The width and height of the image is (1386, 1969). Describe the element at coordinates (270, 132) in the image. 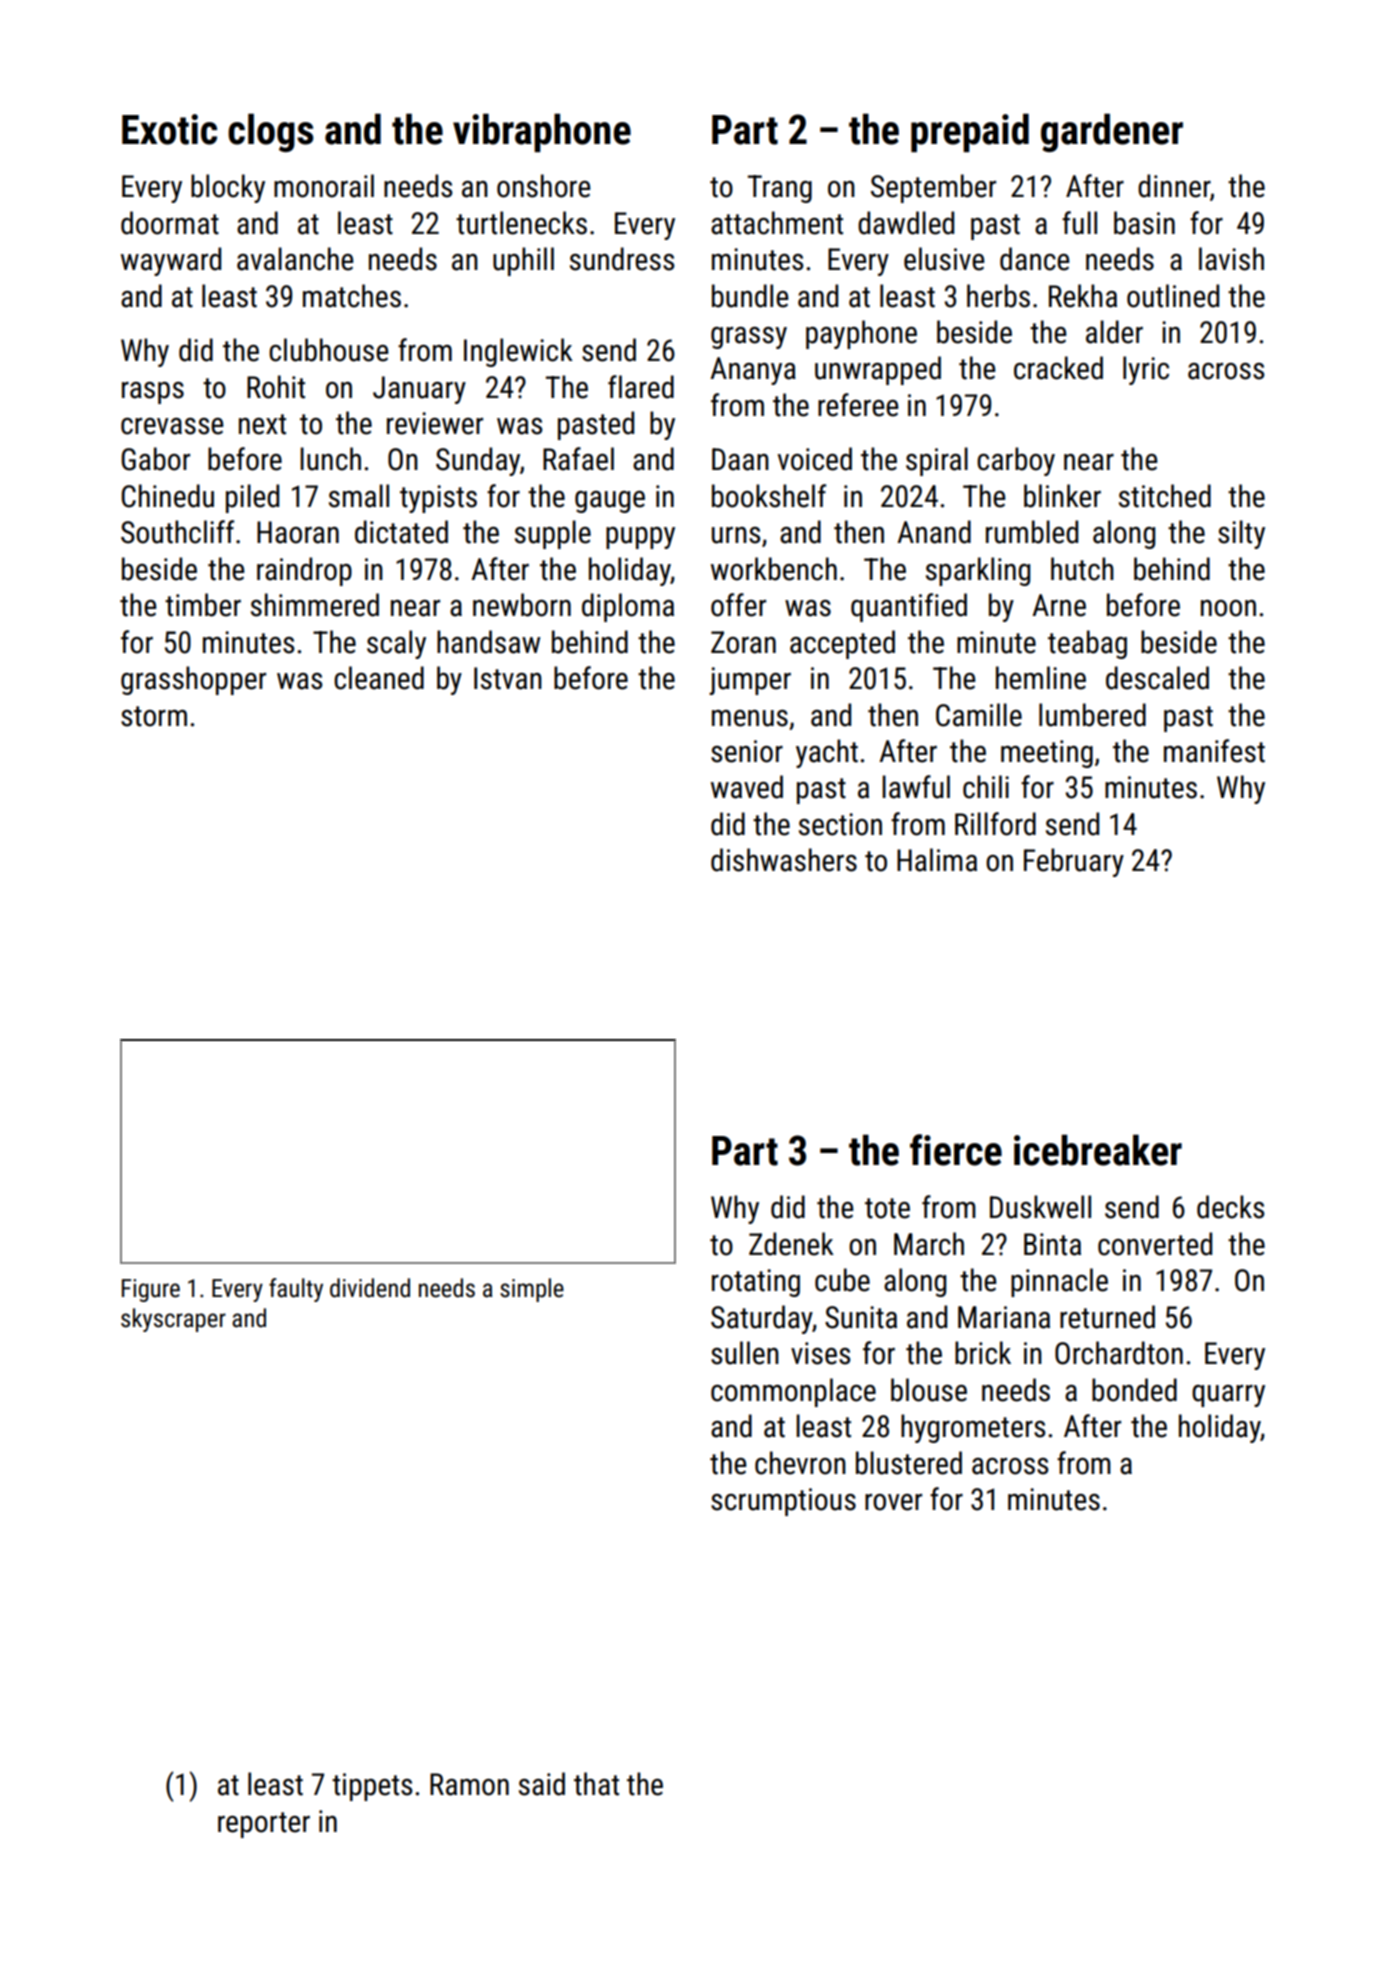

I see `clogs` at that location.
